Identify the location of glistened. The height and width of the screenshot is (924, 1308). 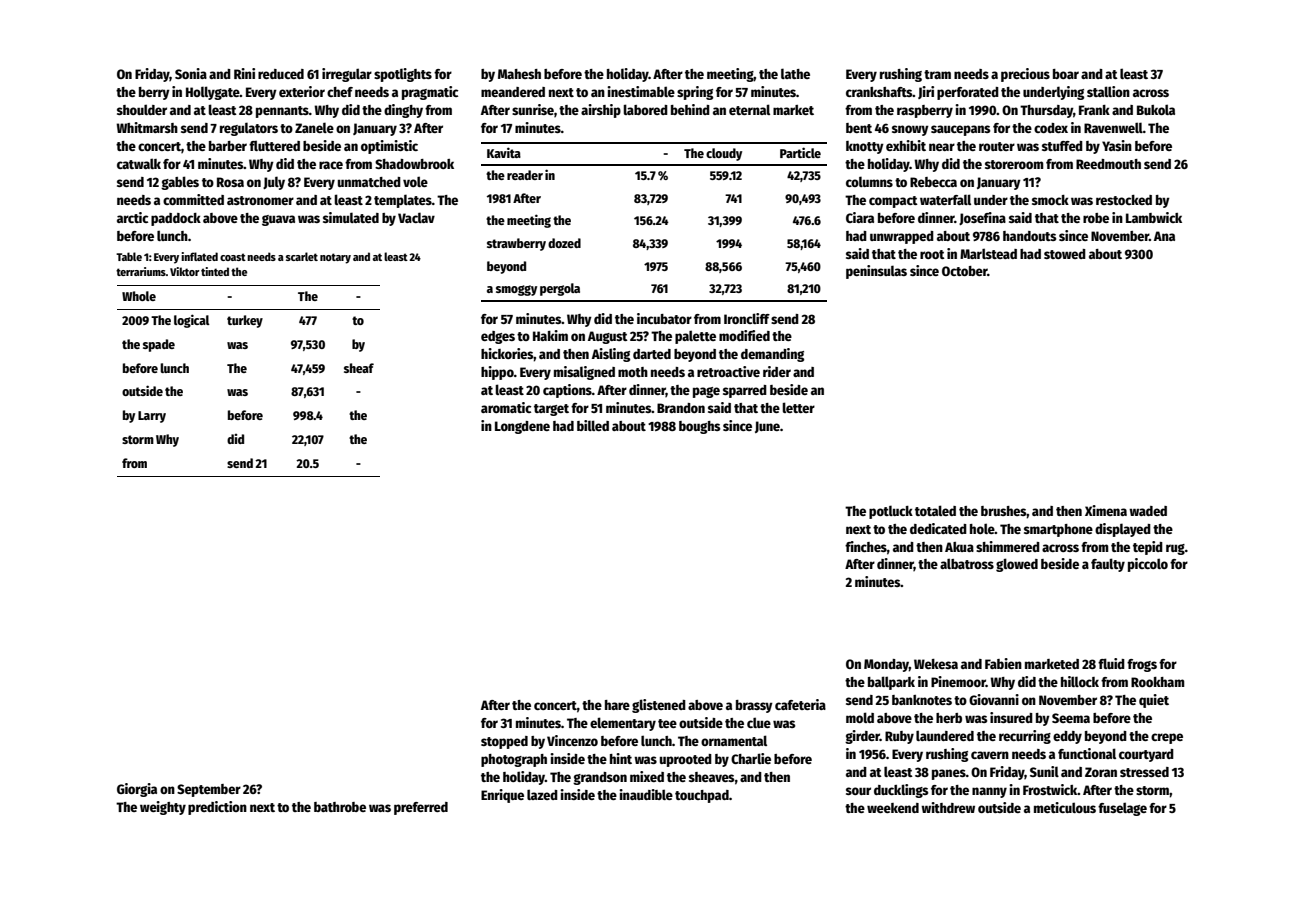
(659, 706).
